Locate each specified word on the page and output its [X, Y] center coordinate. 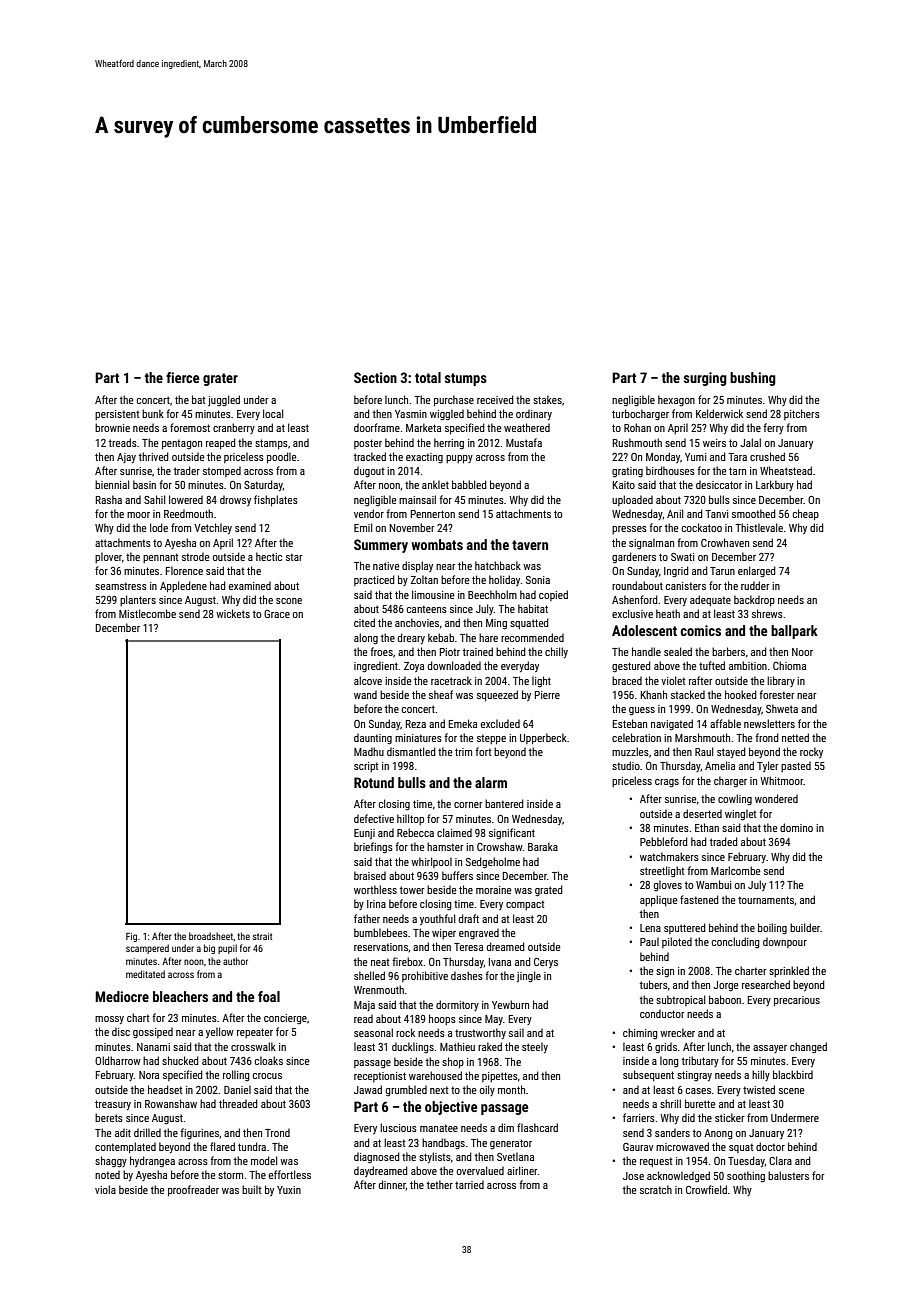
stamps [271, 444]
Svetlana [515, 1156]
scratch [656, 1189]
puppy [459, 459]
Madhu [369, 751]
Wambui [713, 884]
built [251, 1189]
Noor [802, 652]
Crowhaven [725, 542]
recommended [532, 637]
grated [548, 891]
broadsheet [211, 936]
